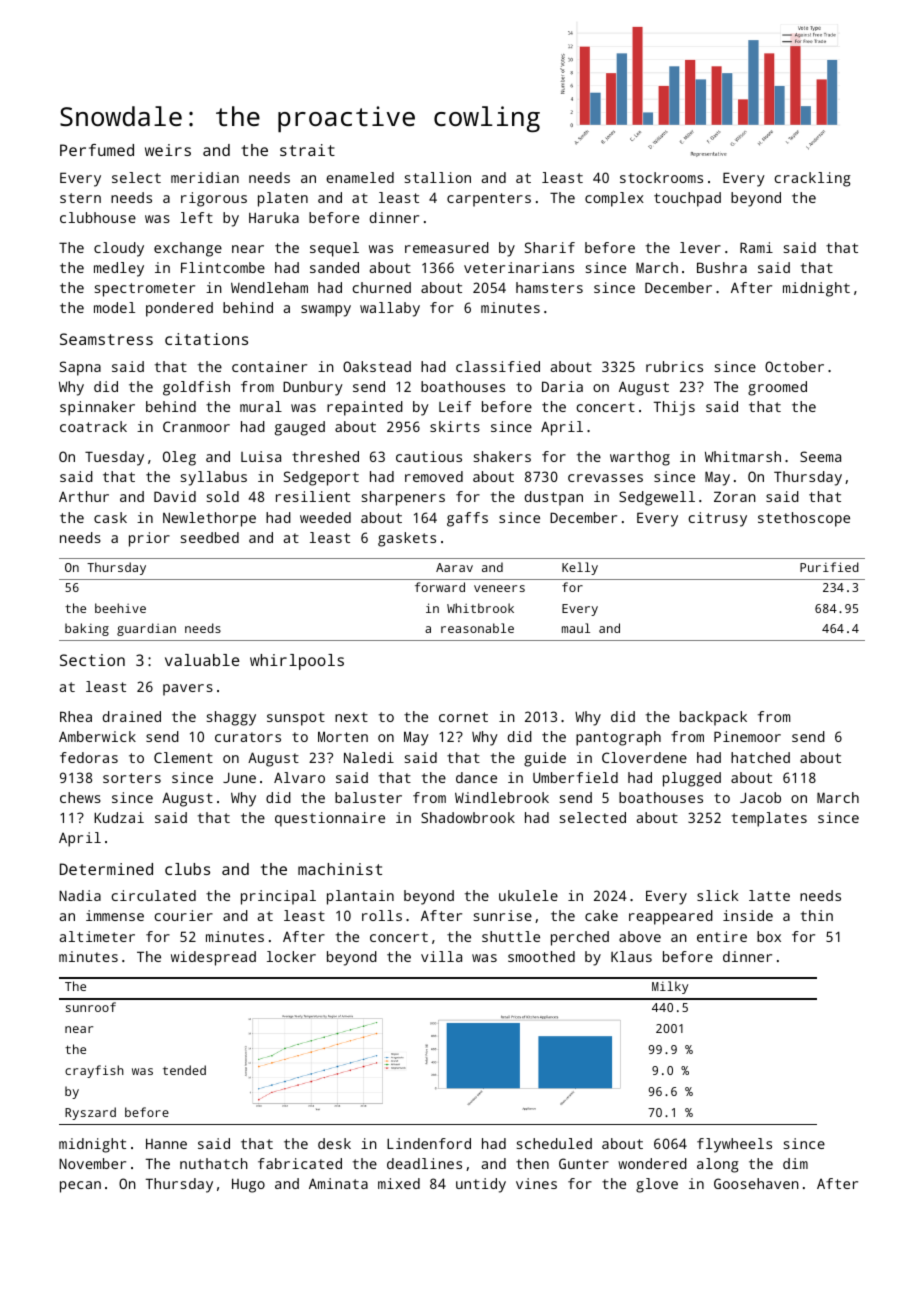  I want to click on Whitmarsh, so click(743, 456).
